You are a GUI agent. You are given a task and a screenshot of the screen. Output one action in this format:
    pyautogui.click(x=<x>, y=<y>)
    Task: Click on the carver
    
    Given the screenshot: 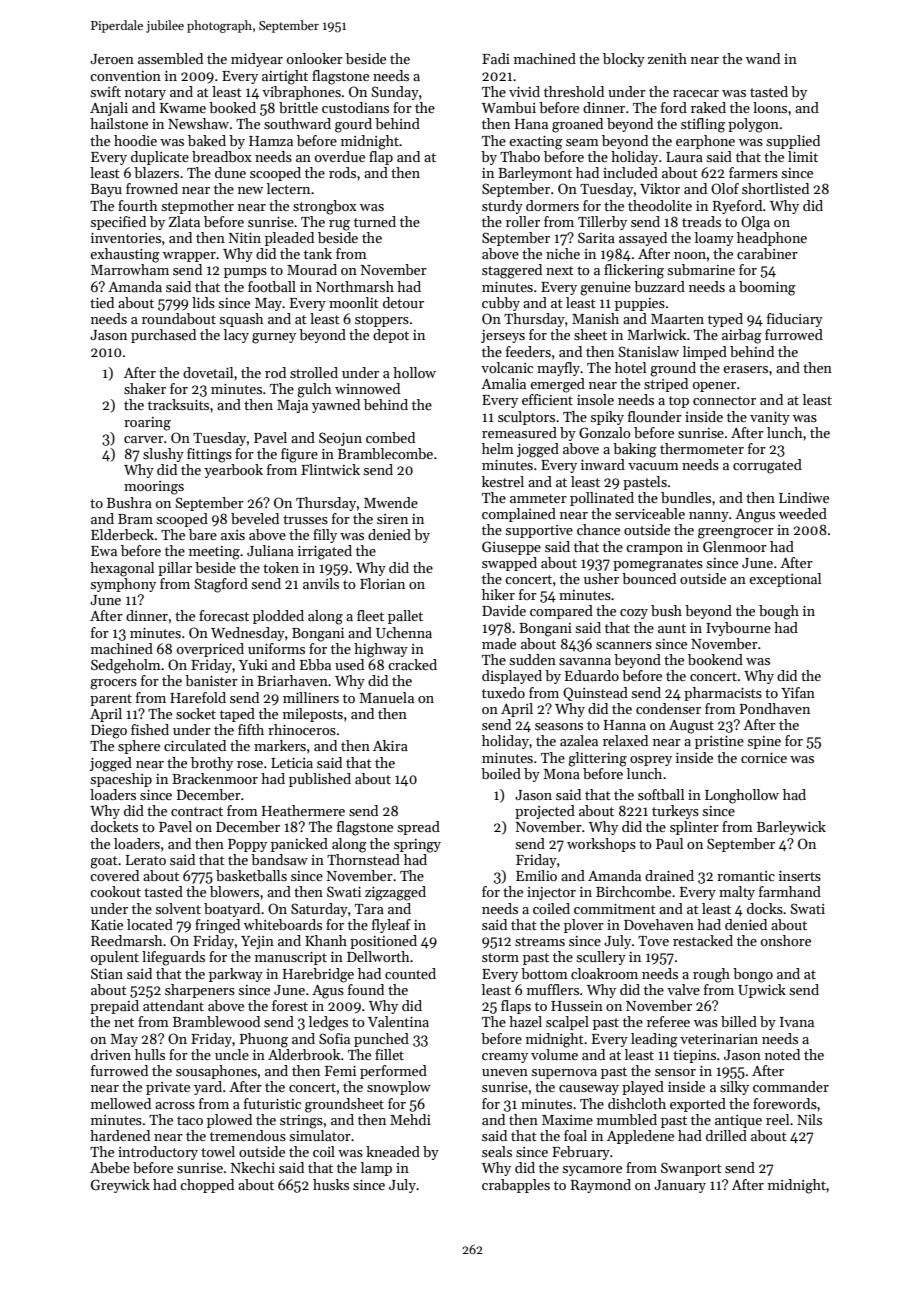 What is the action you would take?
    pyautogui.click(x=144, y=439)
